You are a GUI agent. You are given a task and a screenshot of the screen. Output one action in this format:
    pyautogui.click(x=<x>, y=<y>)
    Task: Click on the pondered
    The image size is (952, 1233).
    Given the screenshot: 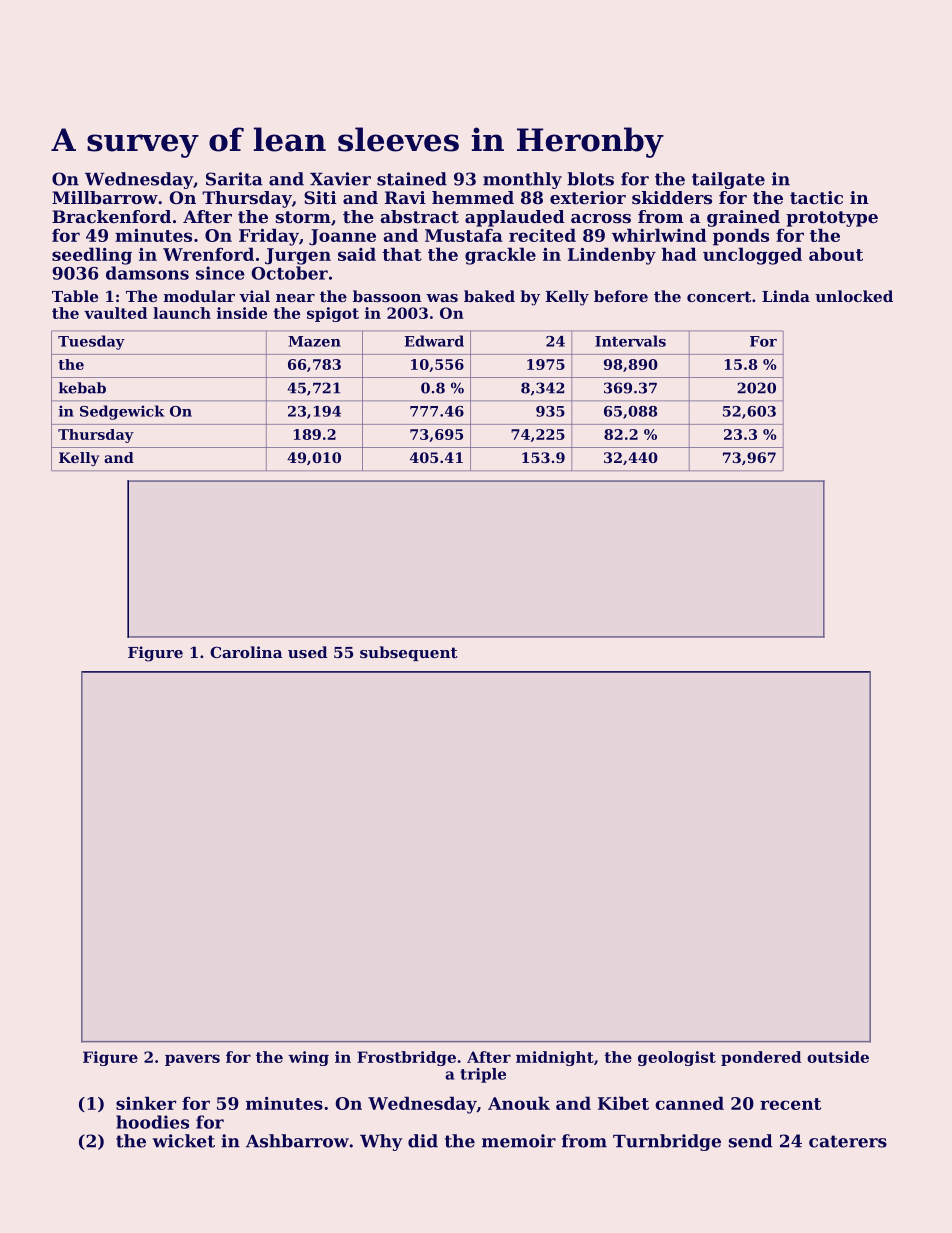 What is the action you would take?
    pyautogui.click(x=761, y=1058)
